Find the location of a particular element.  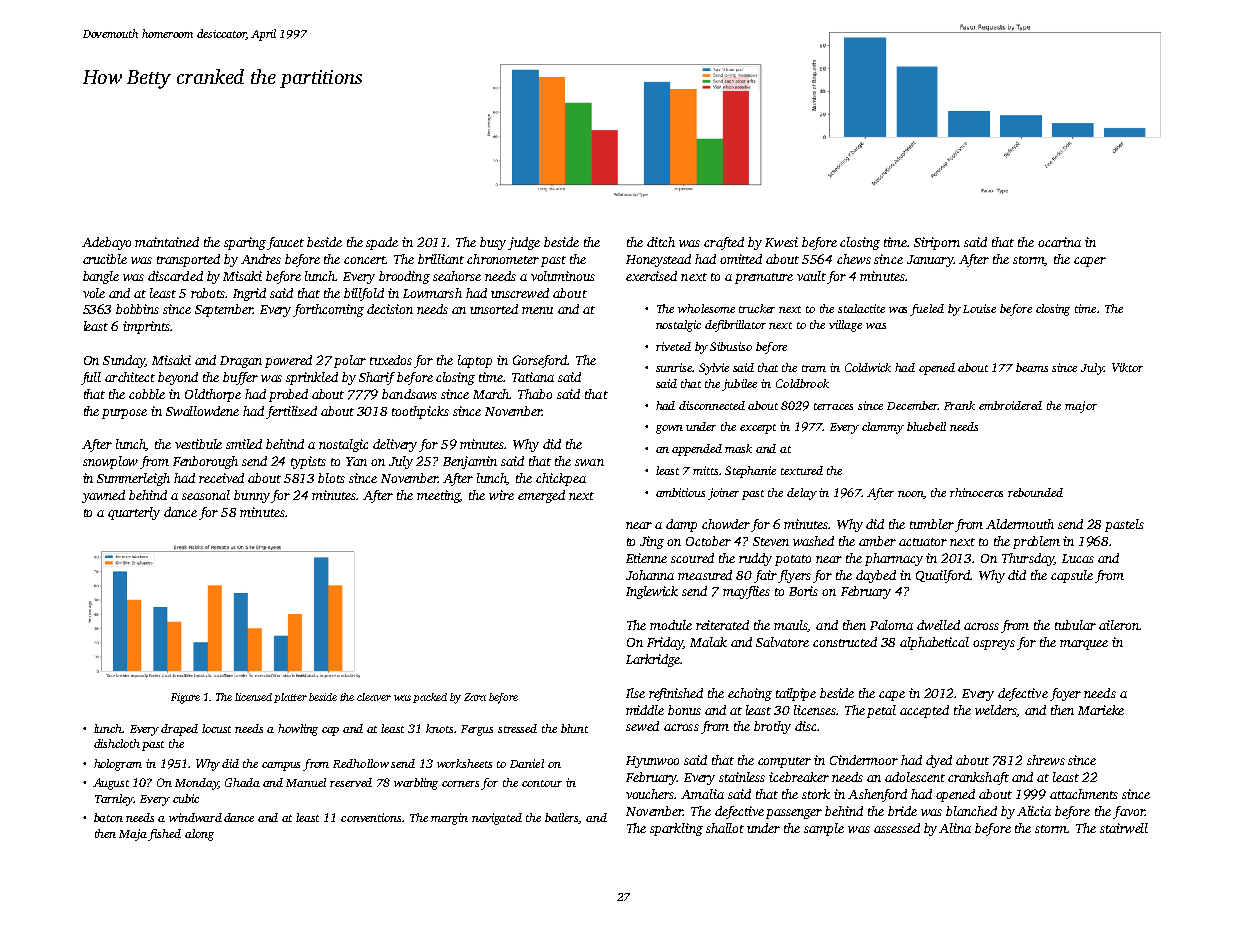

sparkling is located at coordinates (676, 829).
